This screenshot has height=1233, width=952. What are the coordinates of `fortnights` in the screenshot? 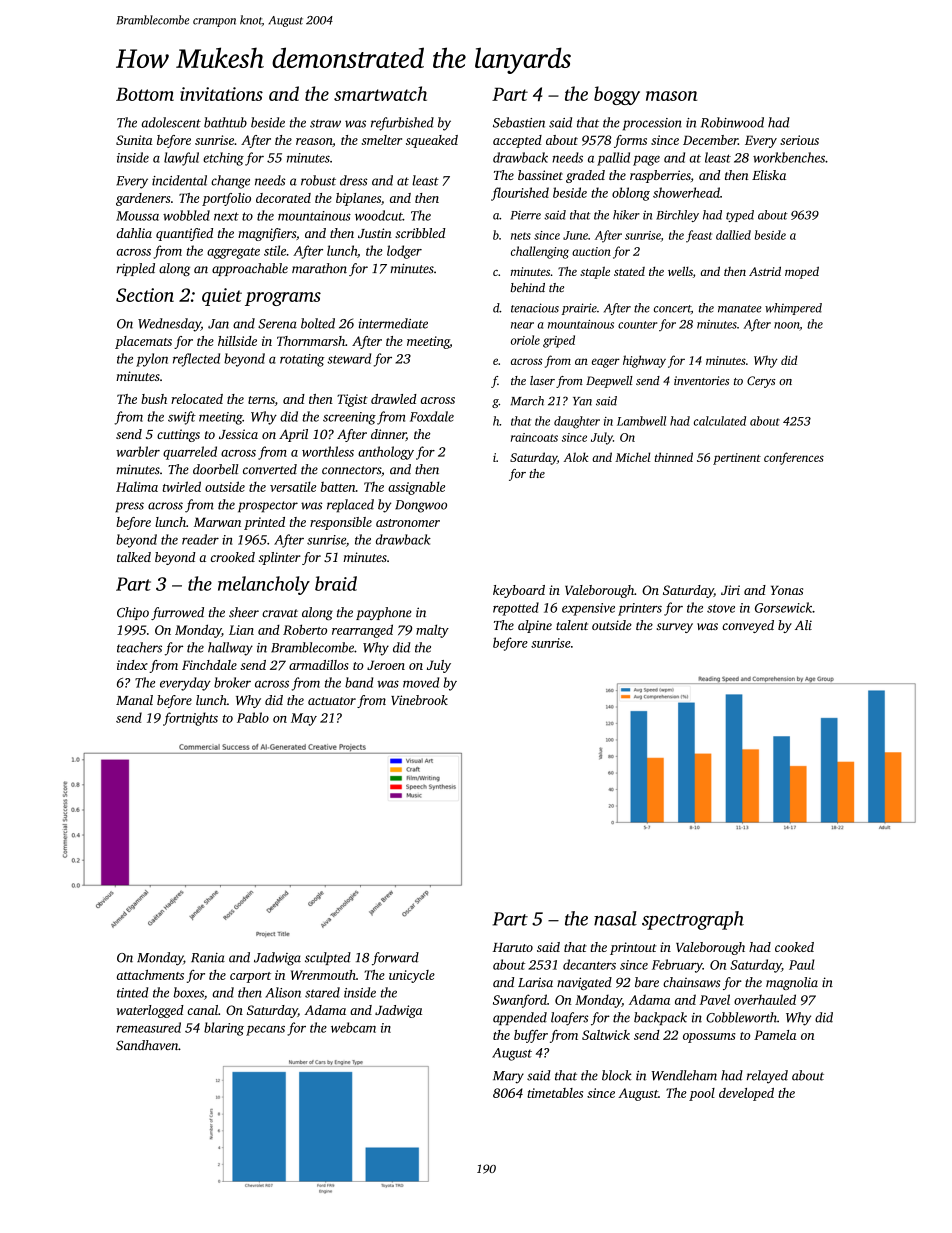 It's located at (190, 719).
